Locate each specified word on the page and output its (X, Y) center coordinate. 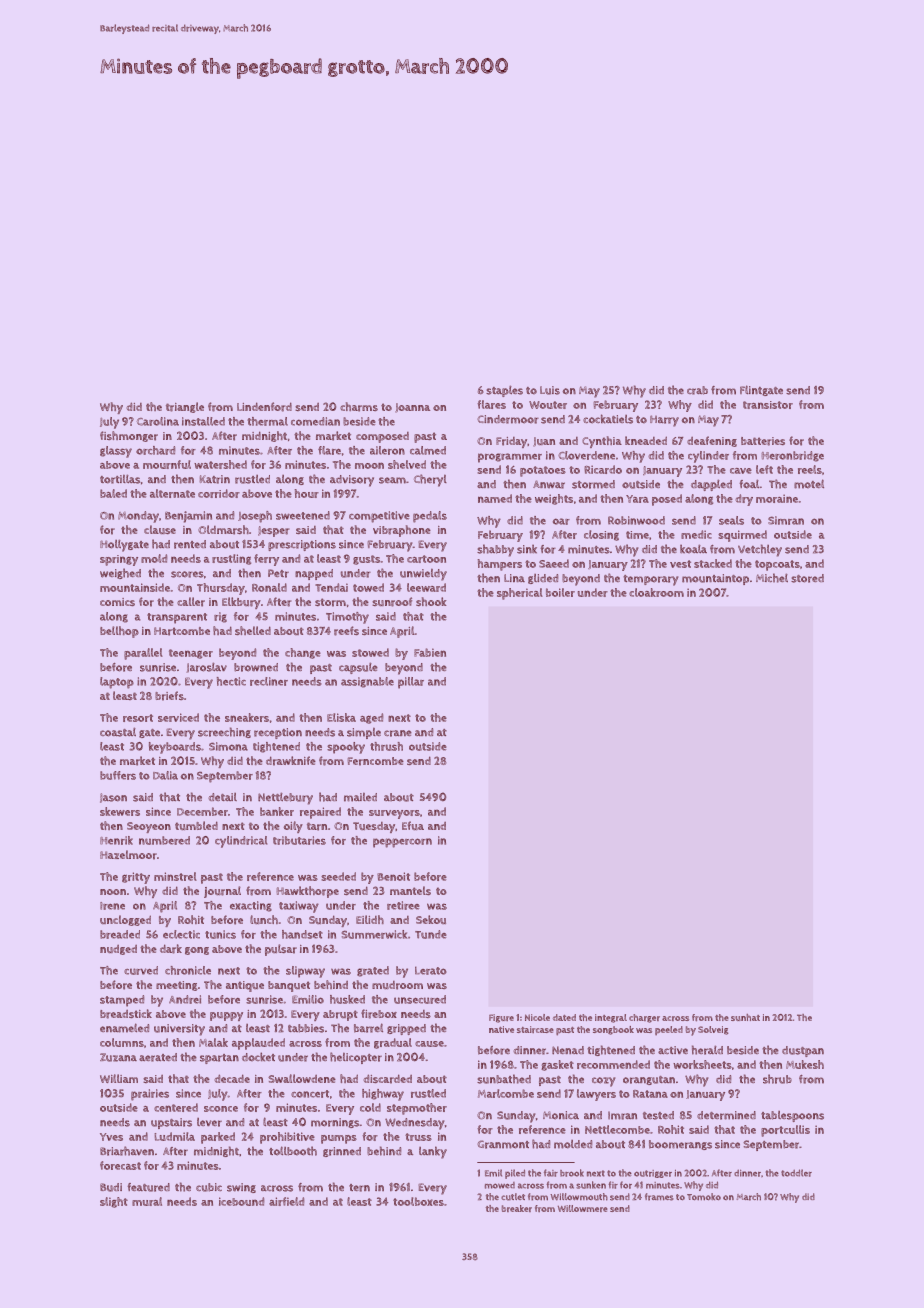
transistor (768, 405)
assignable (367, 682)
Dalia (165, 775)
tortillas (120, 479)
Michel (772, 578)
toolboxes (418, 1201)
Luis (550, 390)
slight (114, 1202)
